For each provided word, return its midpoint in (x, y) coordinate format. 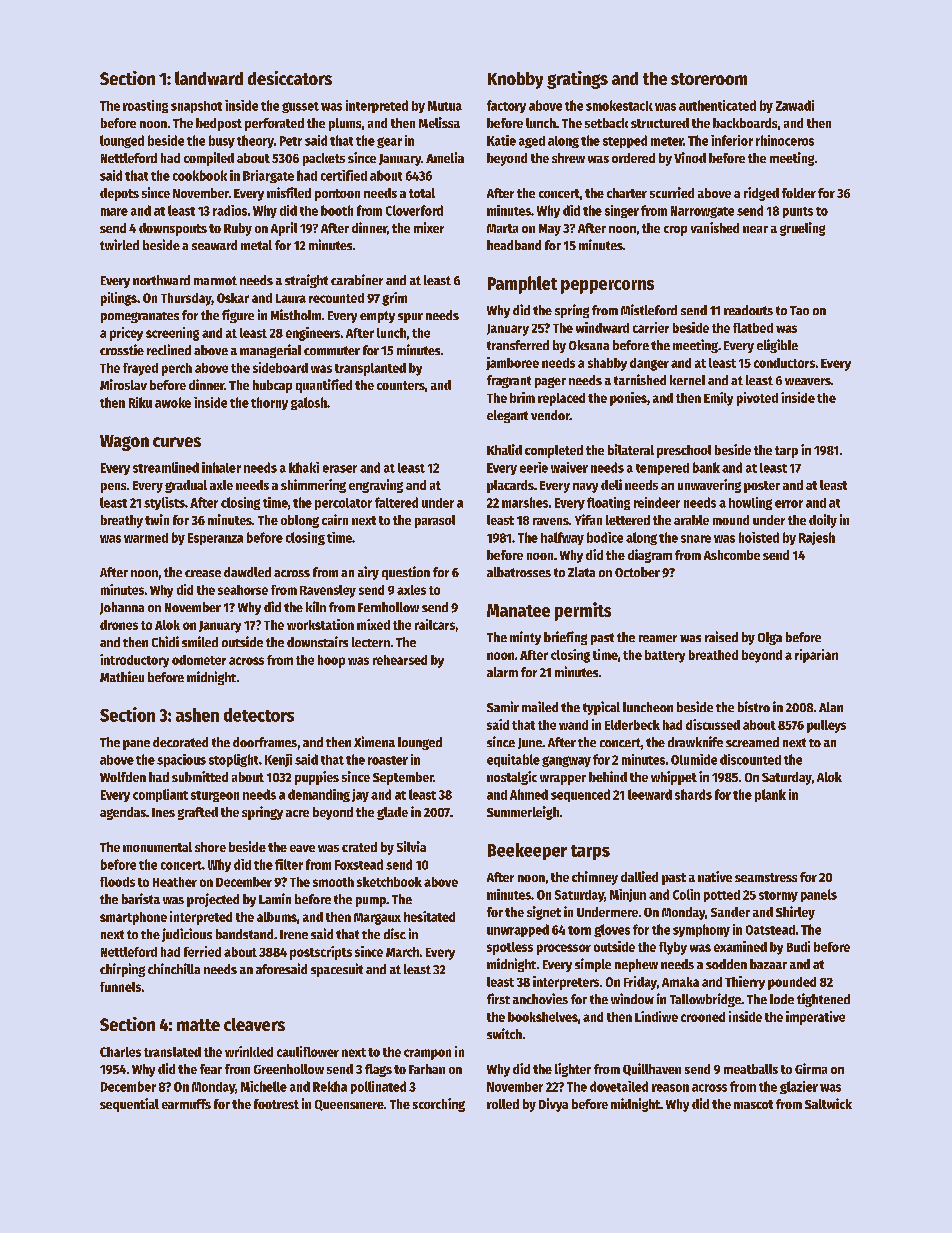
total (422, 193)
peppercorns (607, 287)
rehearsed (400, 660)
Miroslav (123, 384)
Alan (831, 707)
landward (209, 78)
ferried (202, 951)
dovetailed (619, 1086)
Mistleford (649, 309)
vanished (715, 227)
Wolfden (123, 777)
